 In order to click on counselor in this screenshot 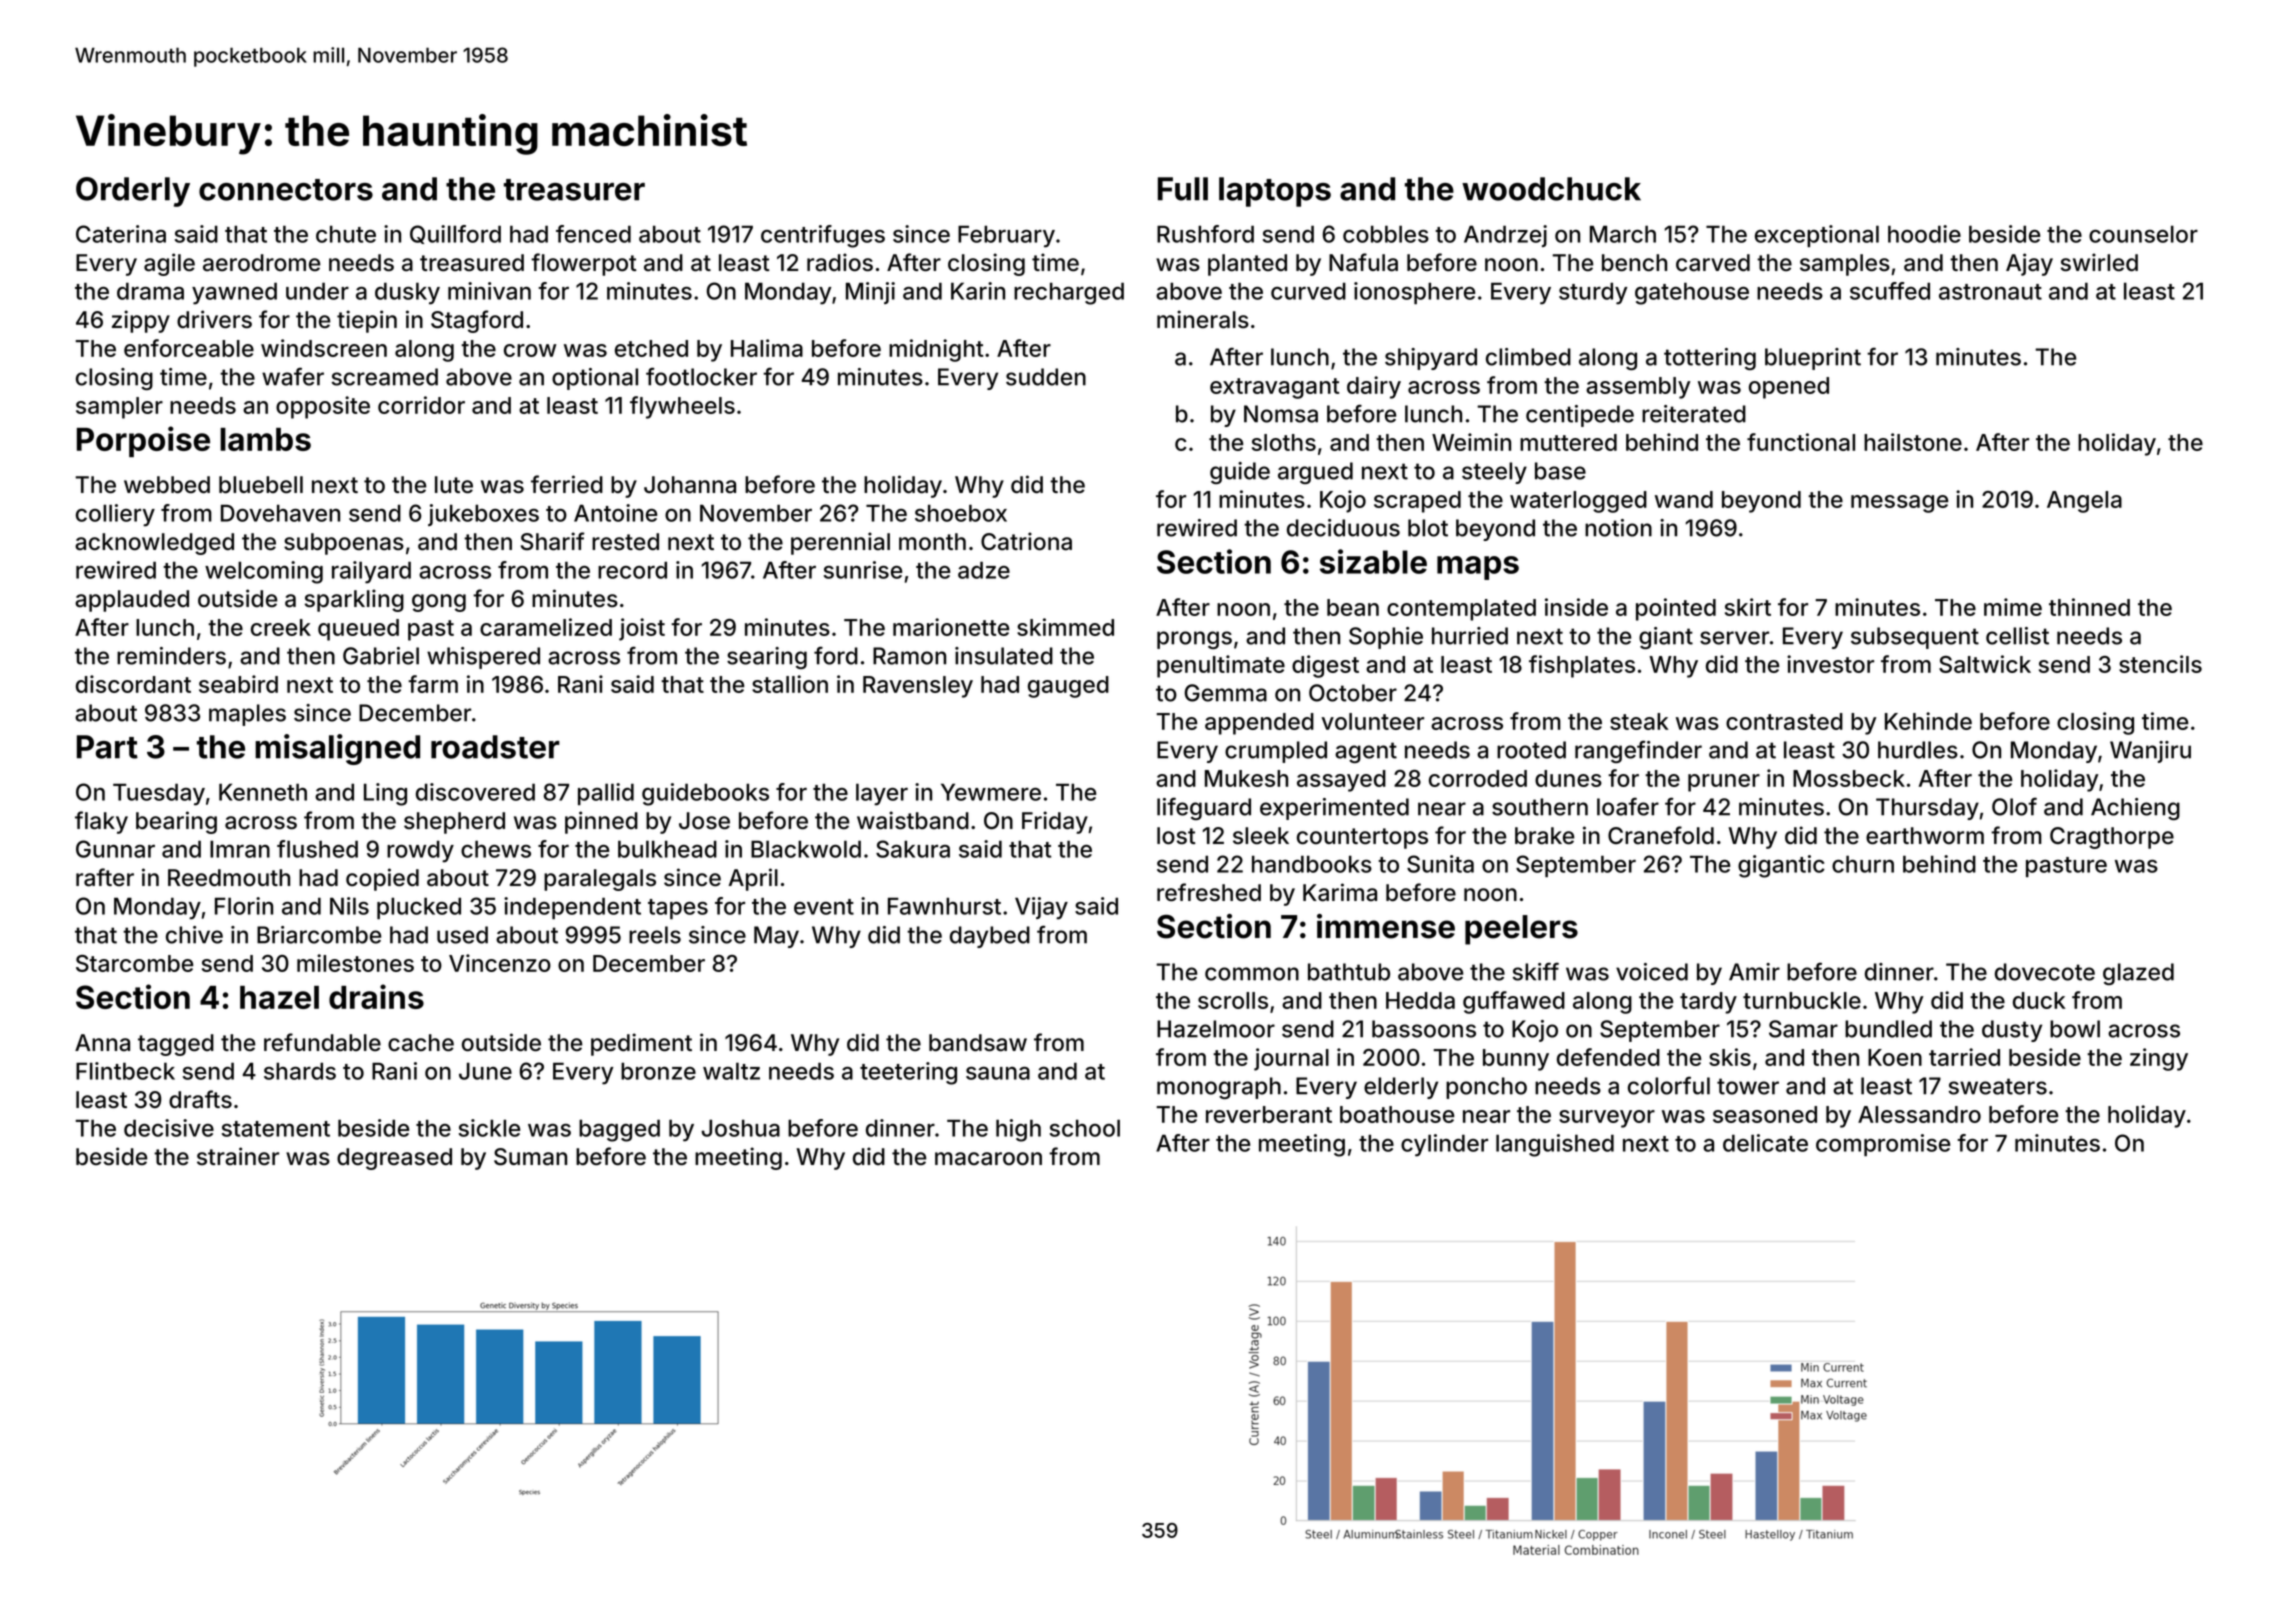, I will do `click(2143, 234)`.
